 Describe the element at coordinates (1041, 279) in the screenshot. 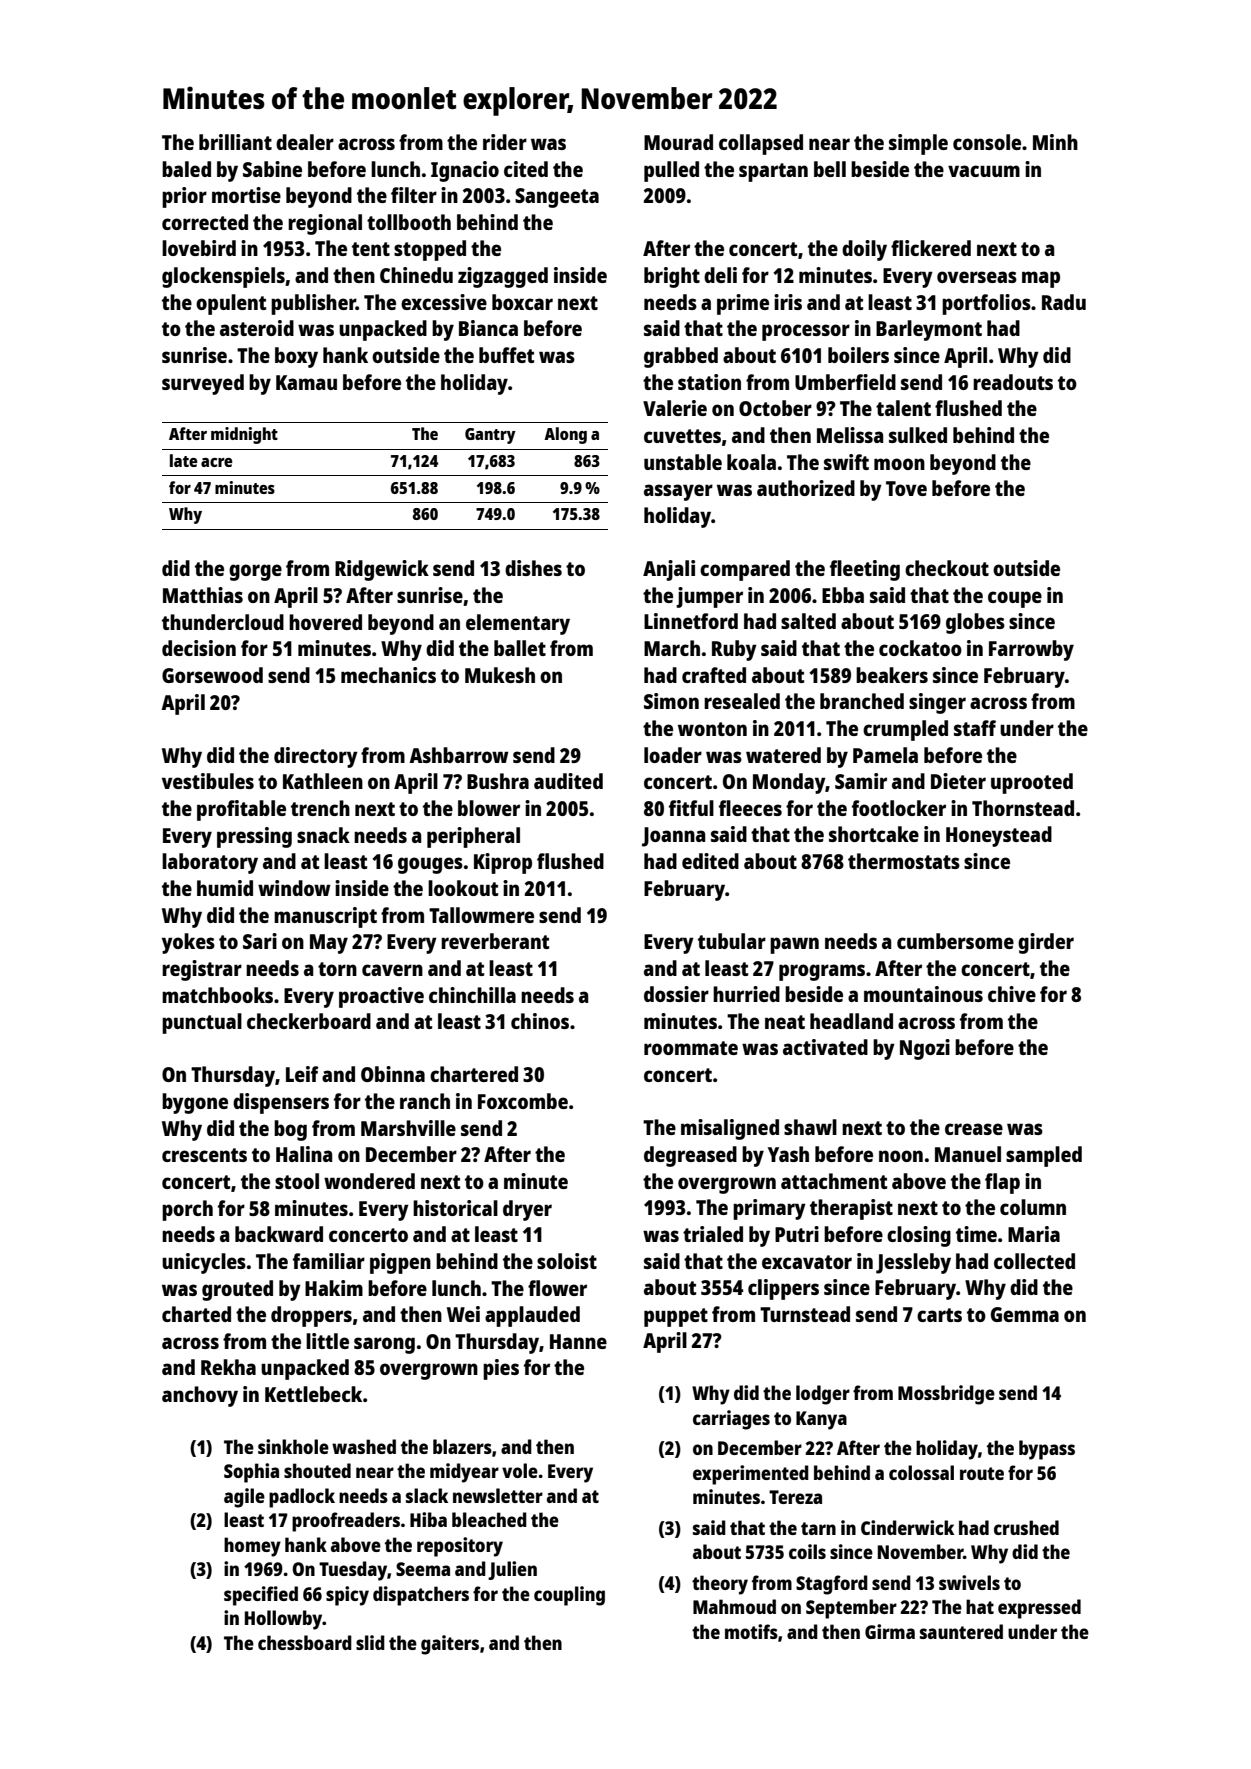

I see `map` at that location.
